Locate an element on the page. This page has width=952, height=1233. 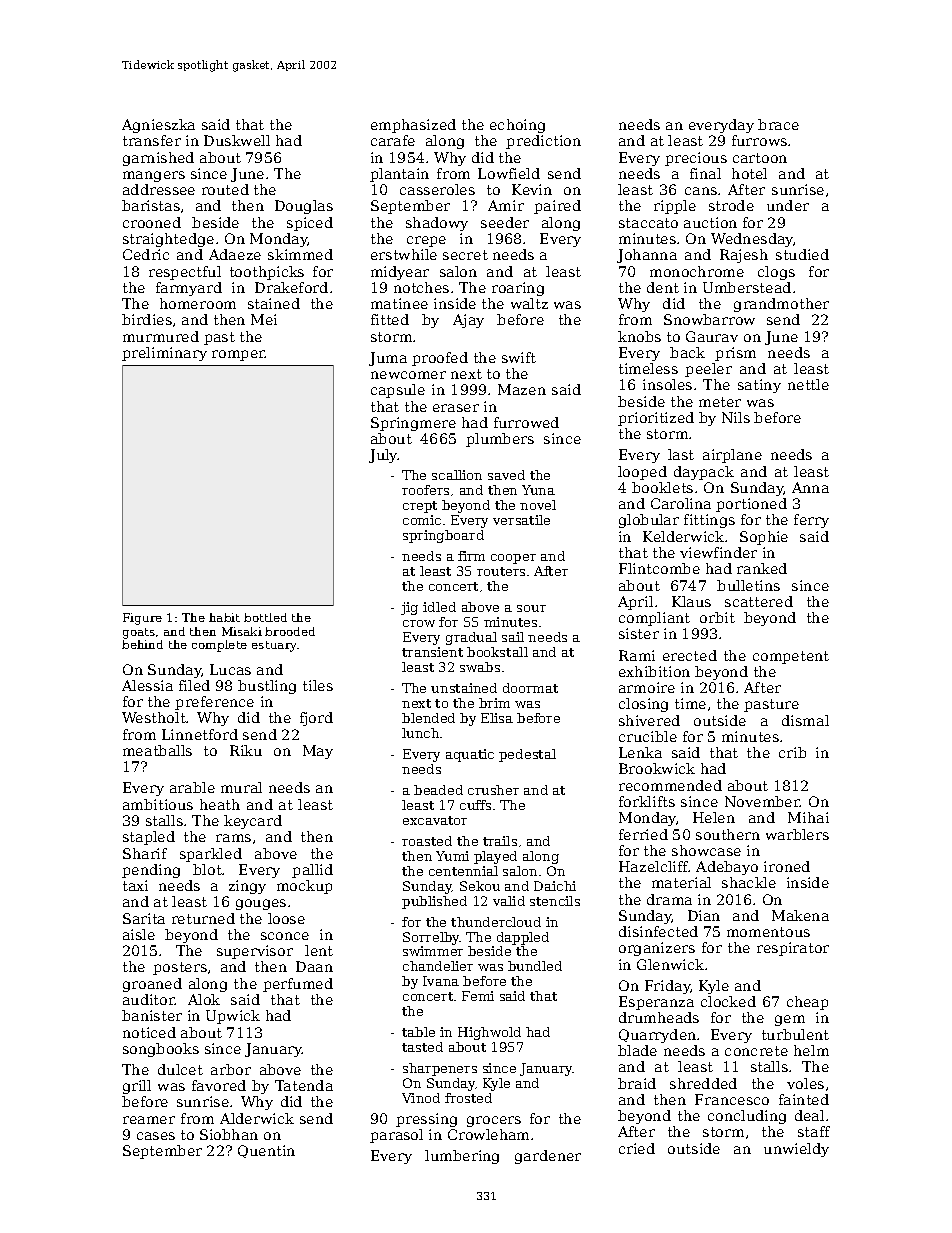
preliminary is located at coordinates (164, 354).
